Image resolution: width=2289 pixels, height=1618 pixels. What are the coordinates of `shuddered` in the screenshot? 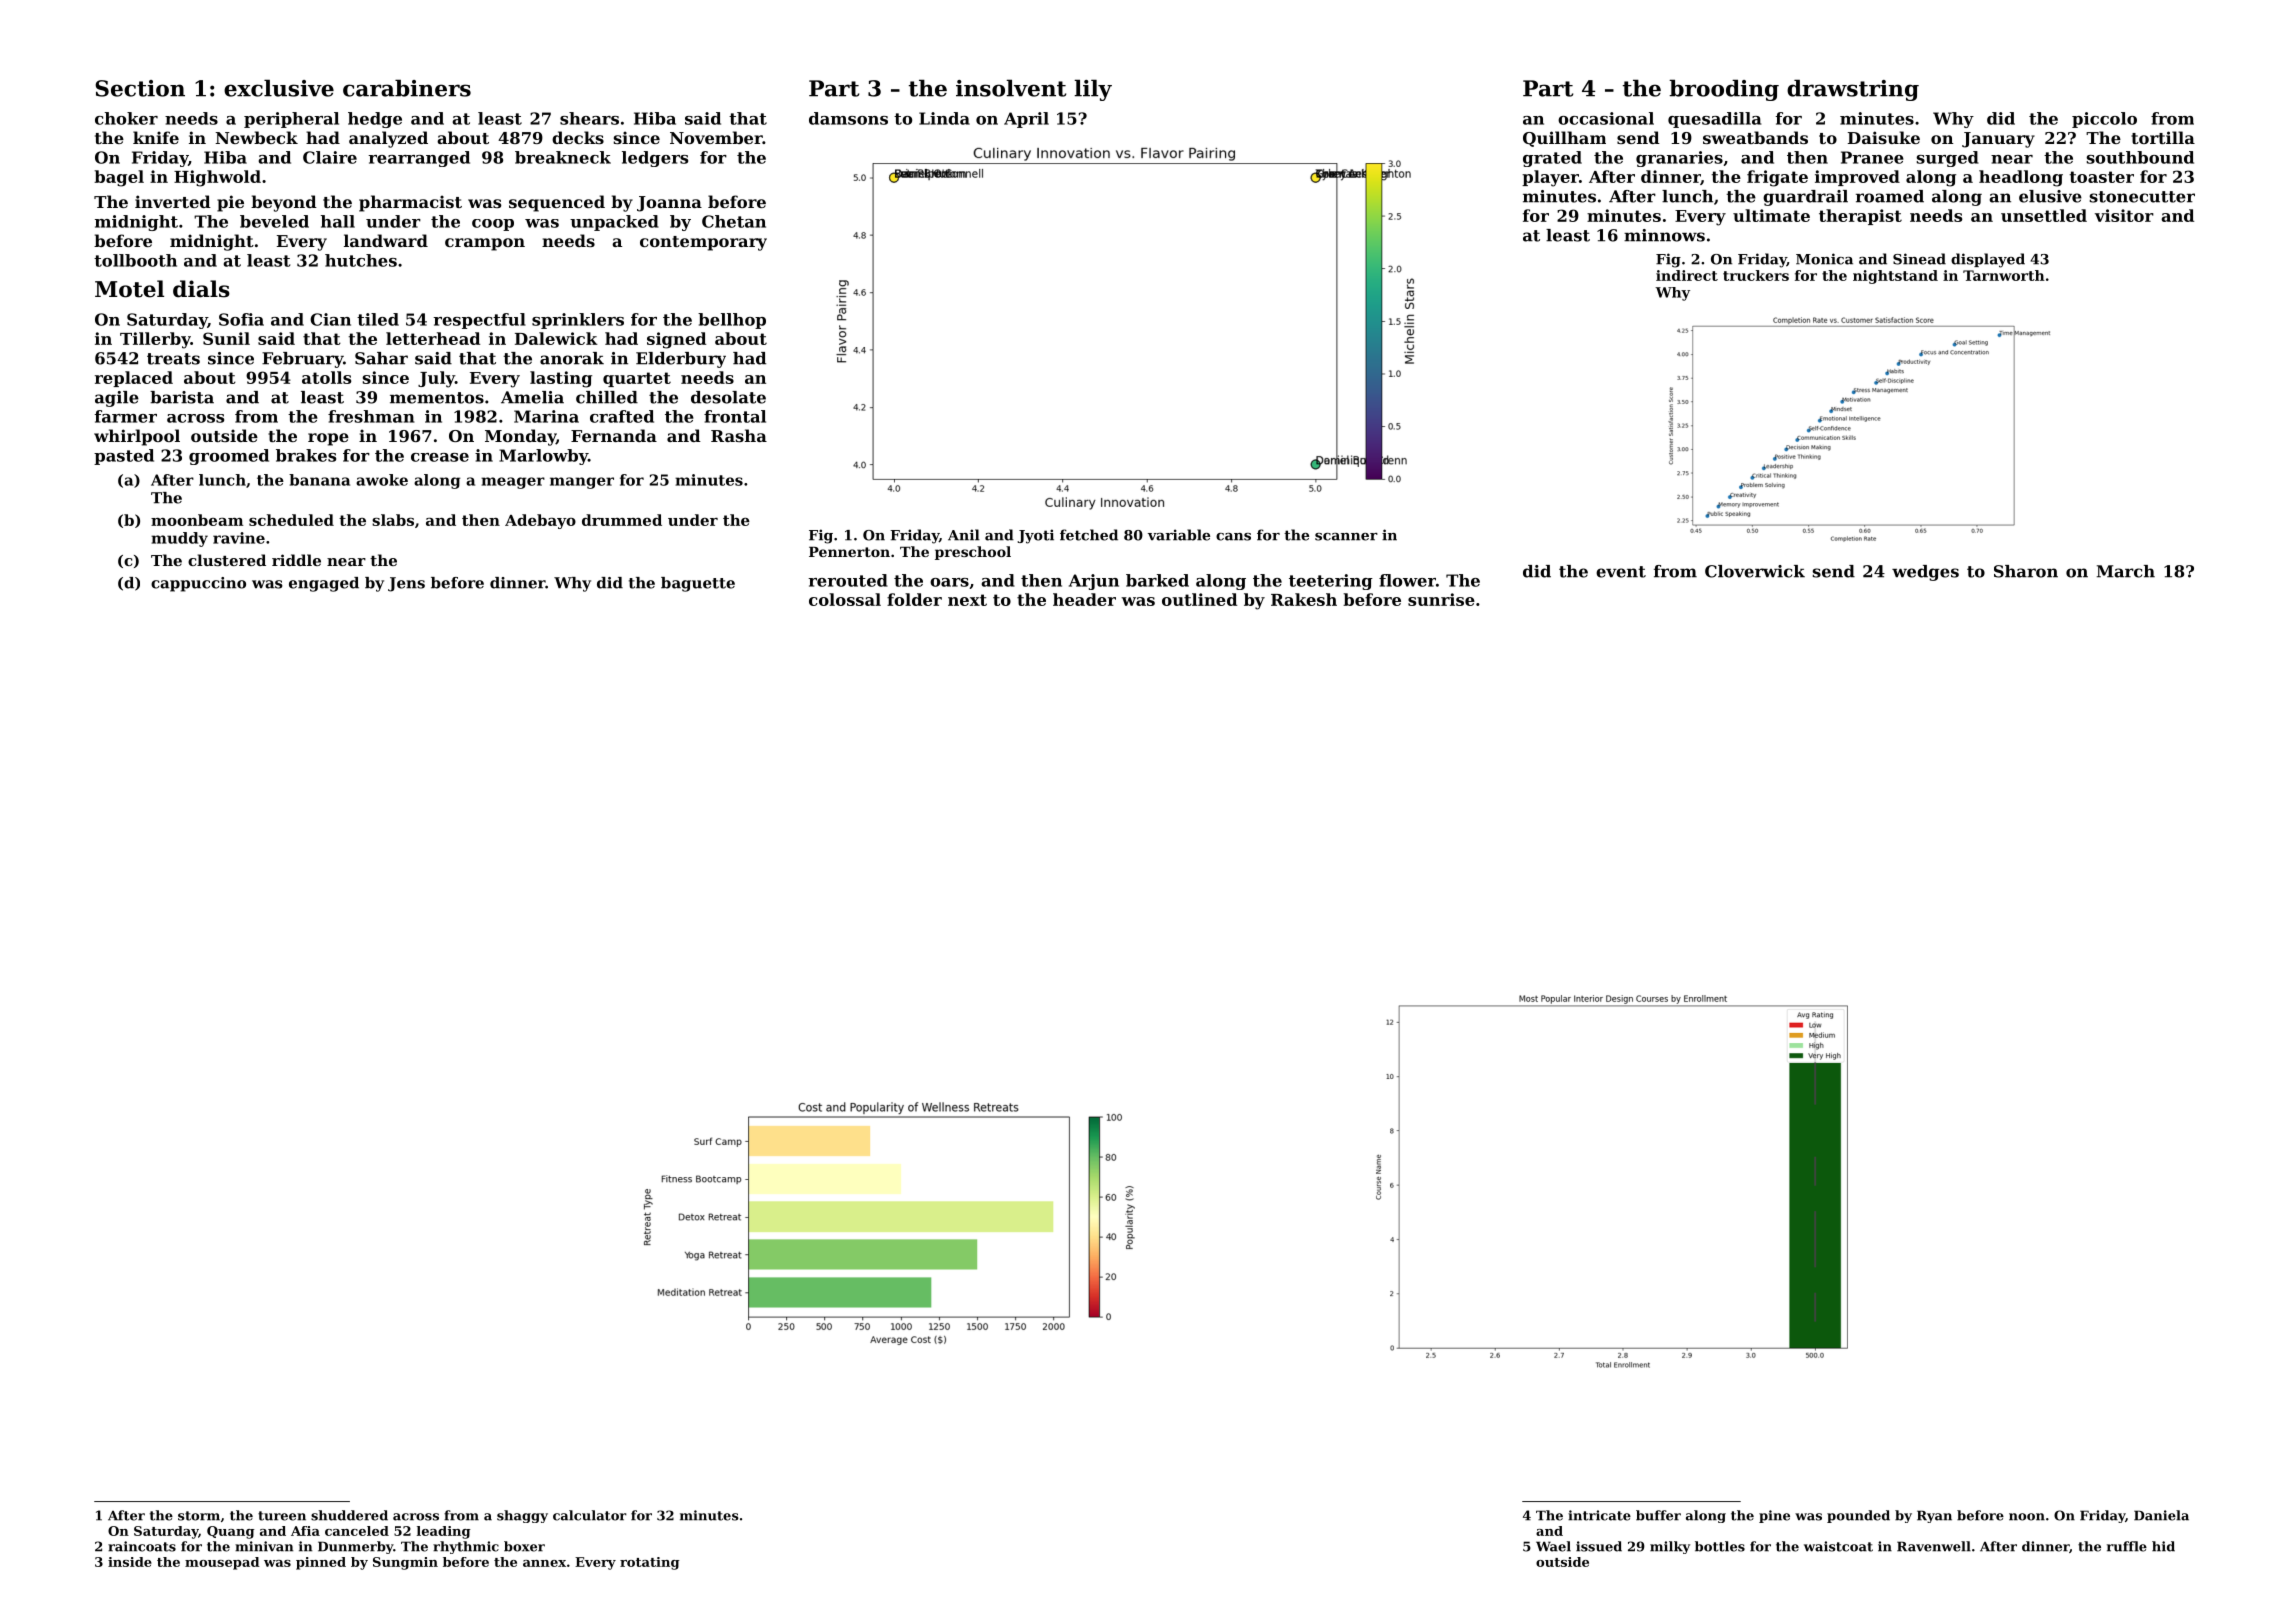 It's located at (349, 1515).
